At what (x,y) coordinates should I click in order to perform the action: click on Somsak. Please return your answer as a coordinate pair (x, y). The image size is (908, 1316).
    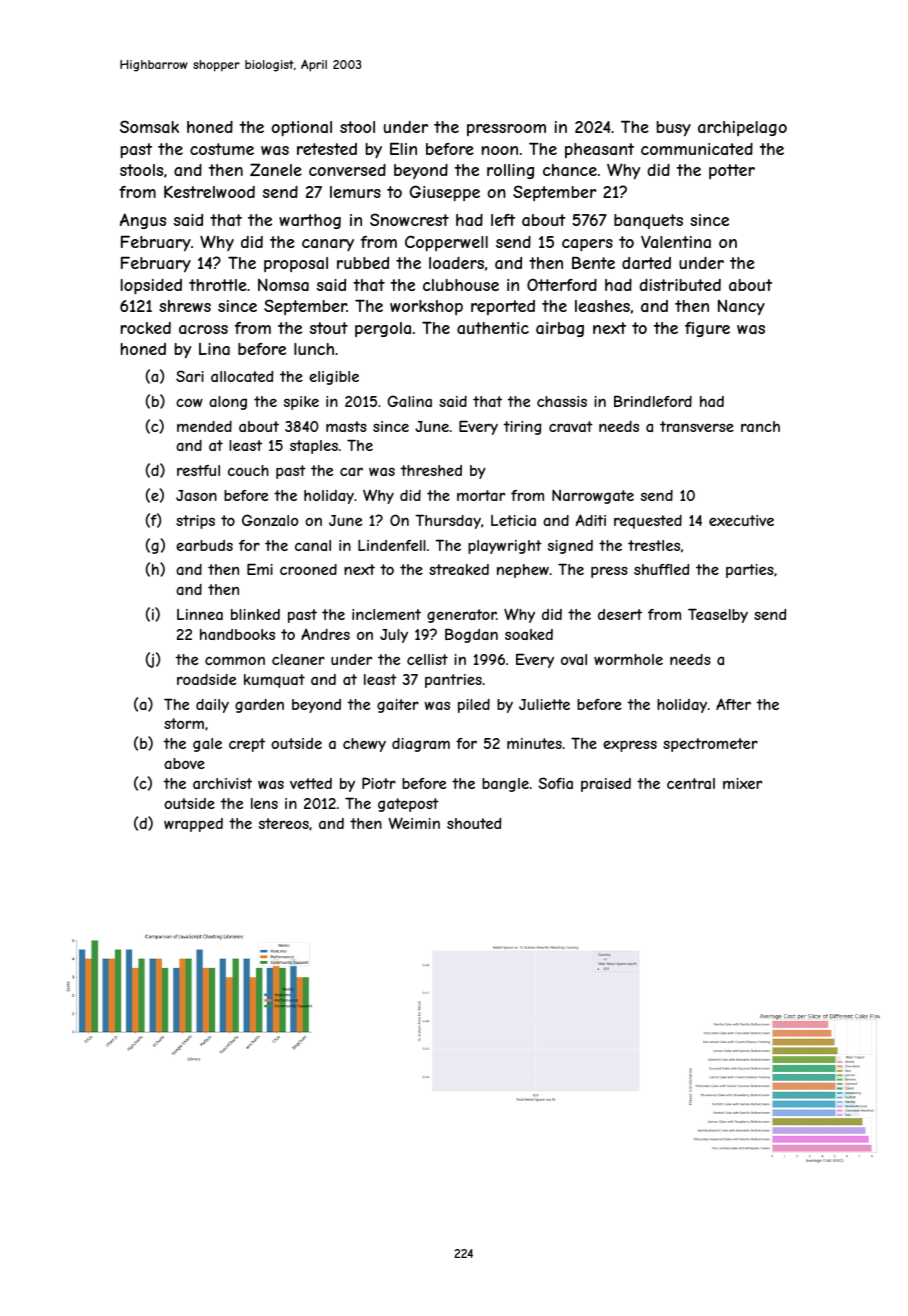
    Looking at the image, I should click on (149, 126).
